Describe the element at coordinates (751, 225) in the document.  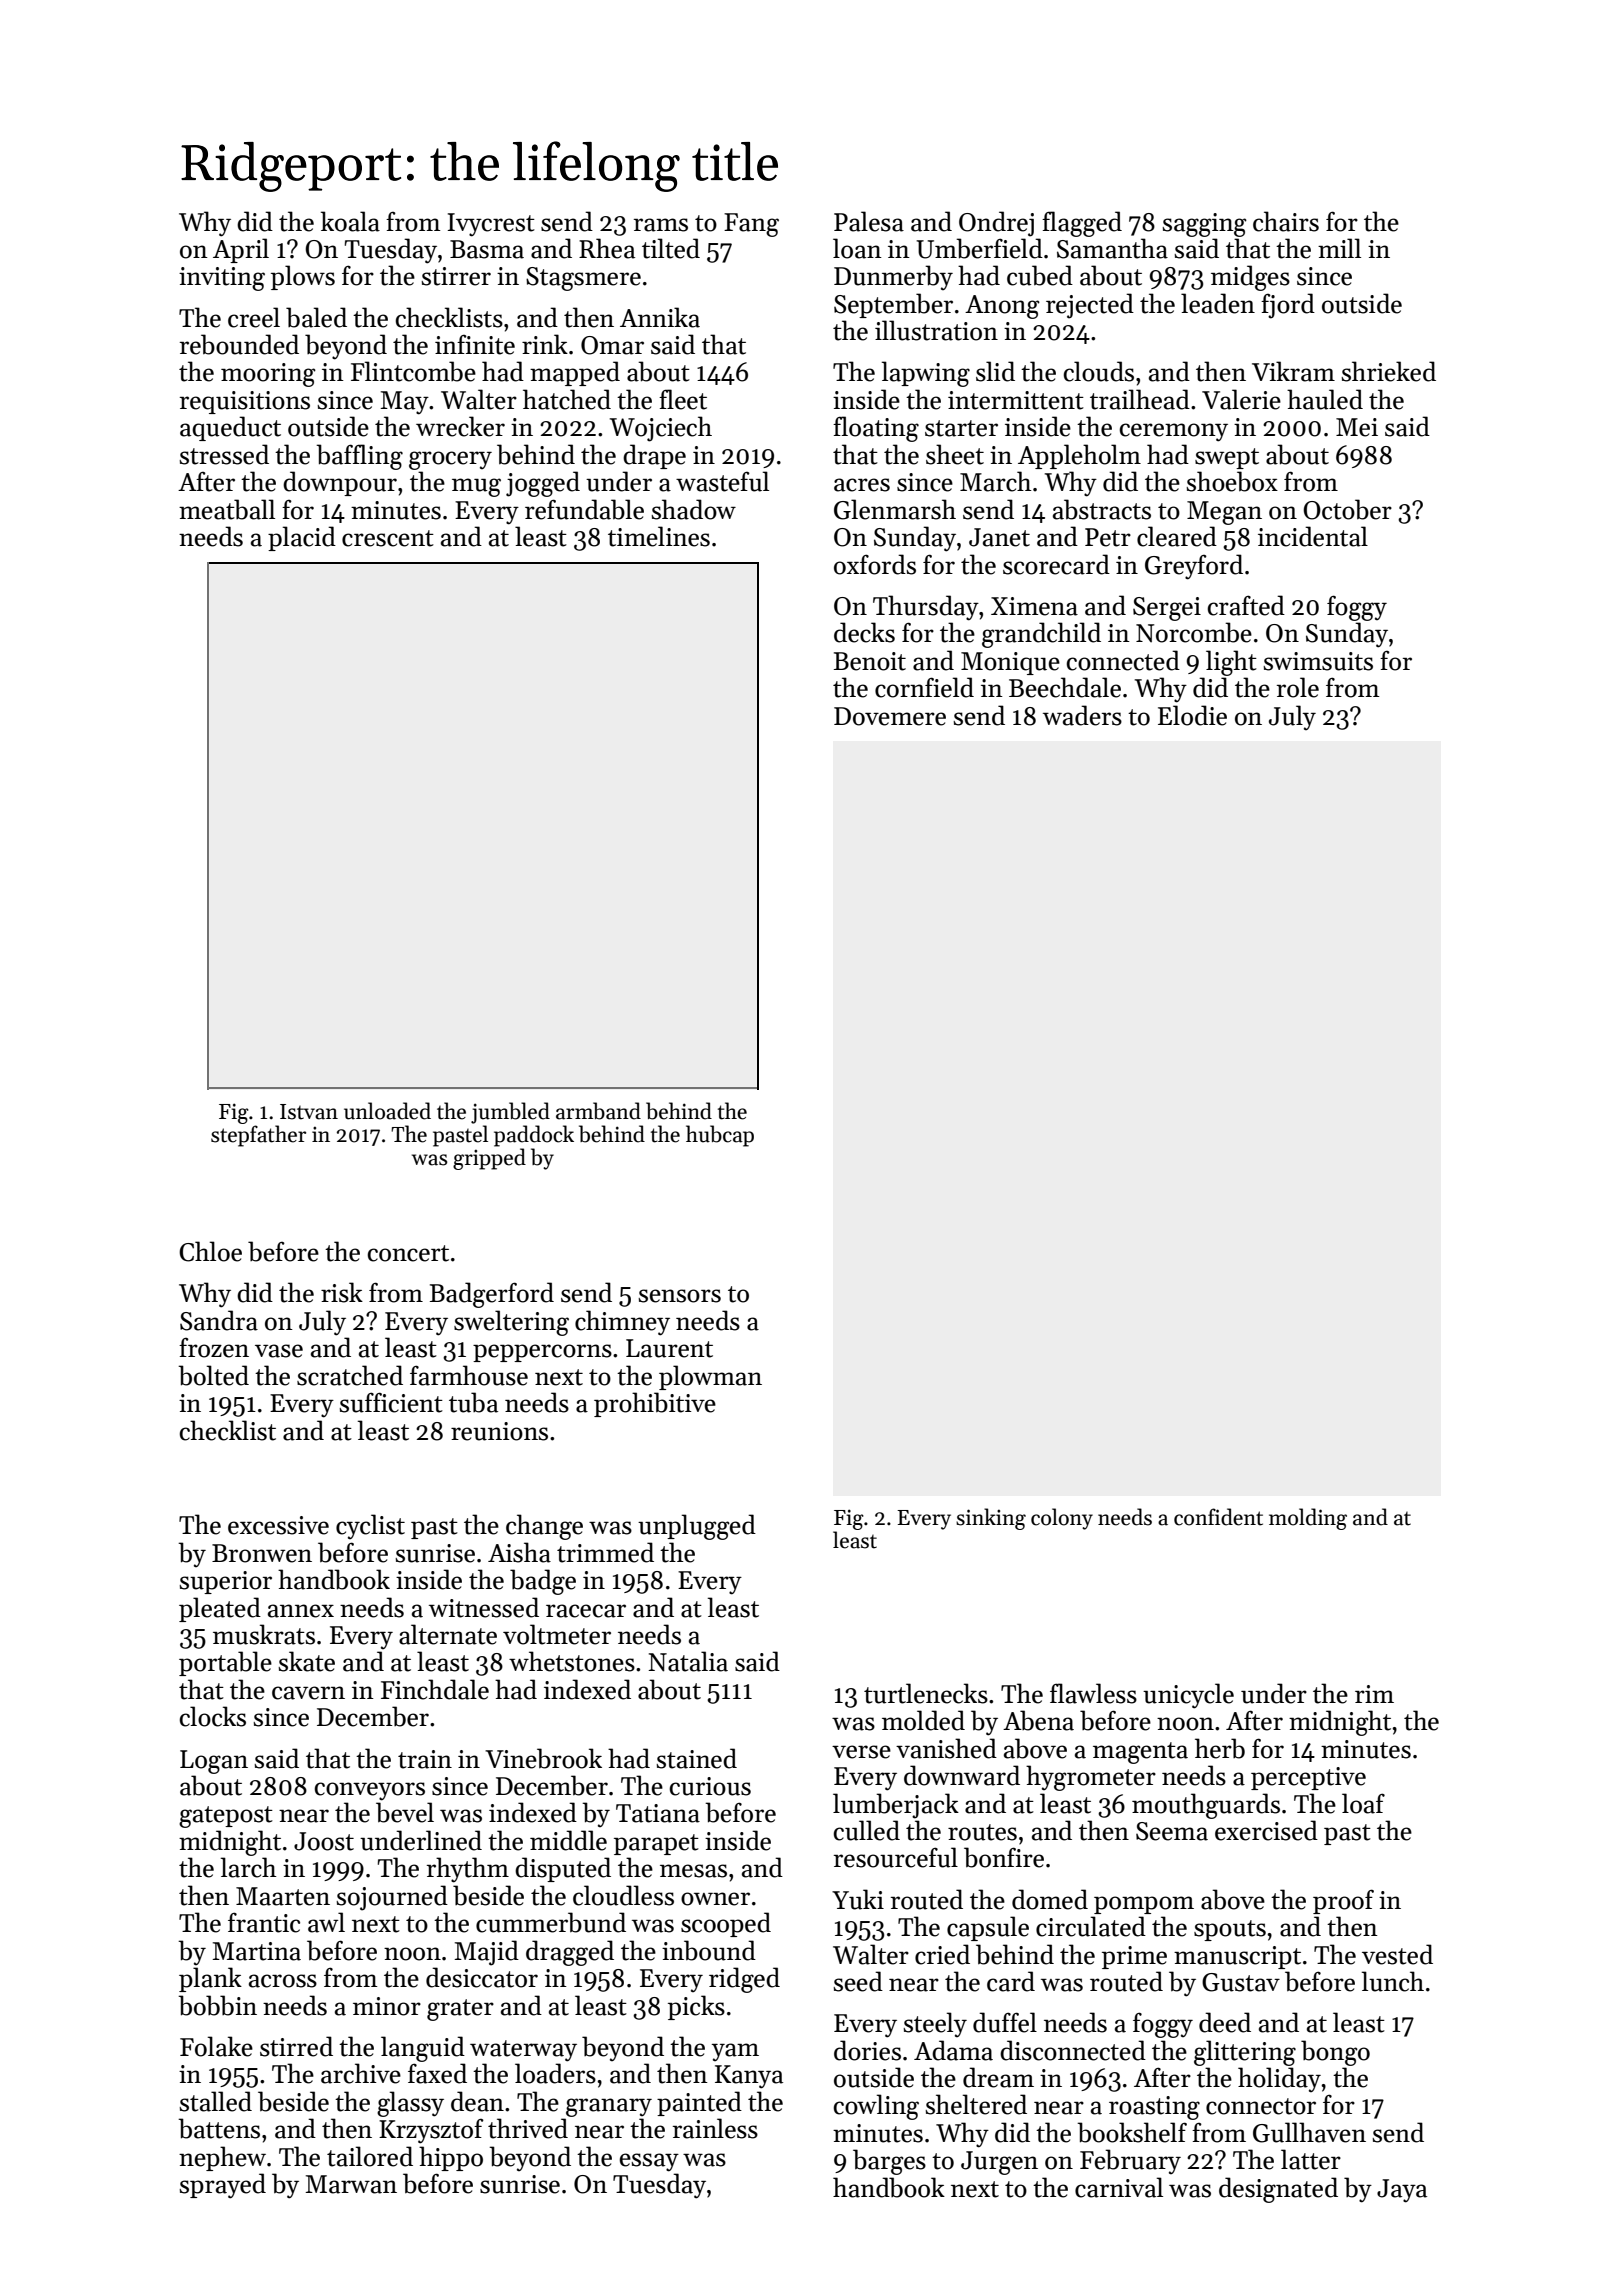
I see `Fang` at that location.
